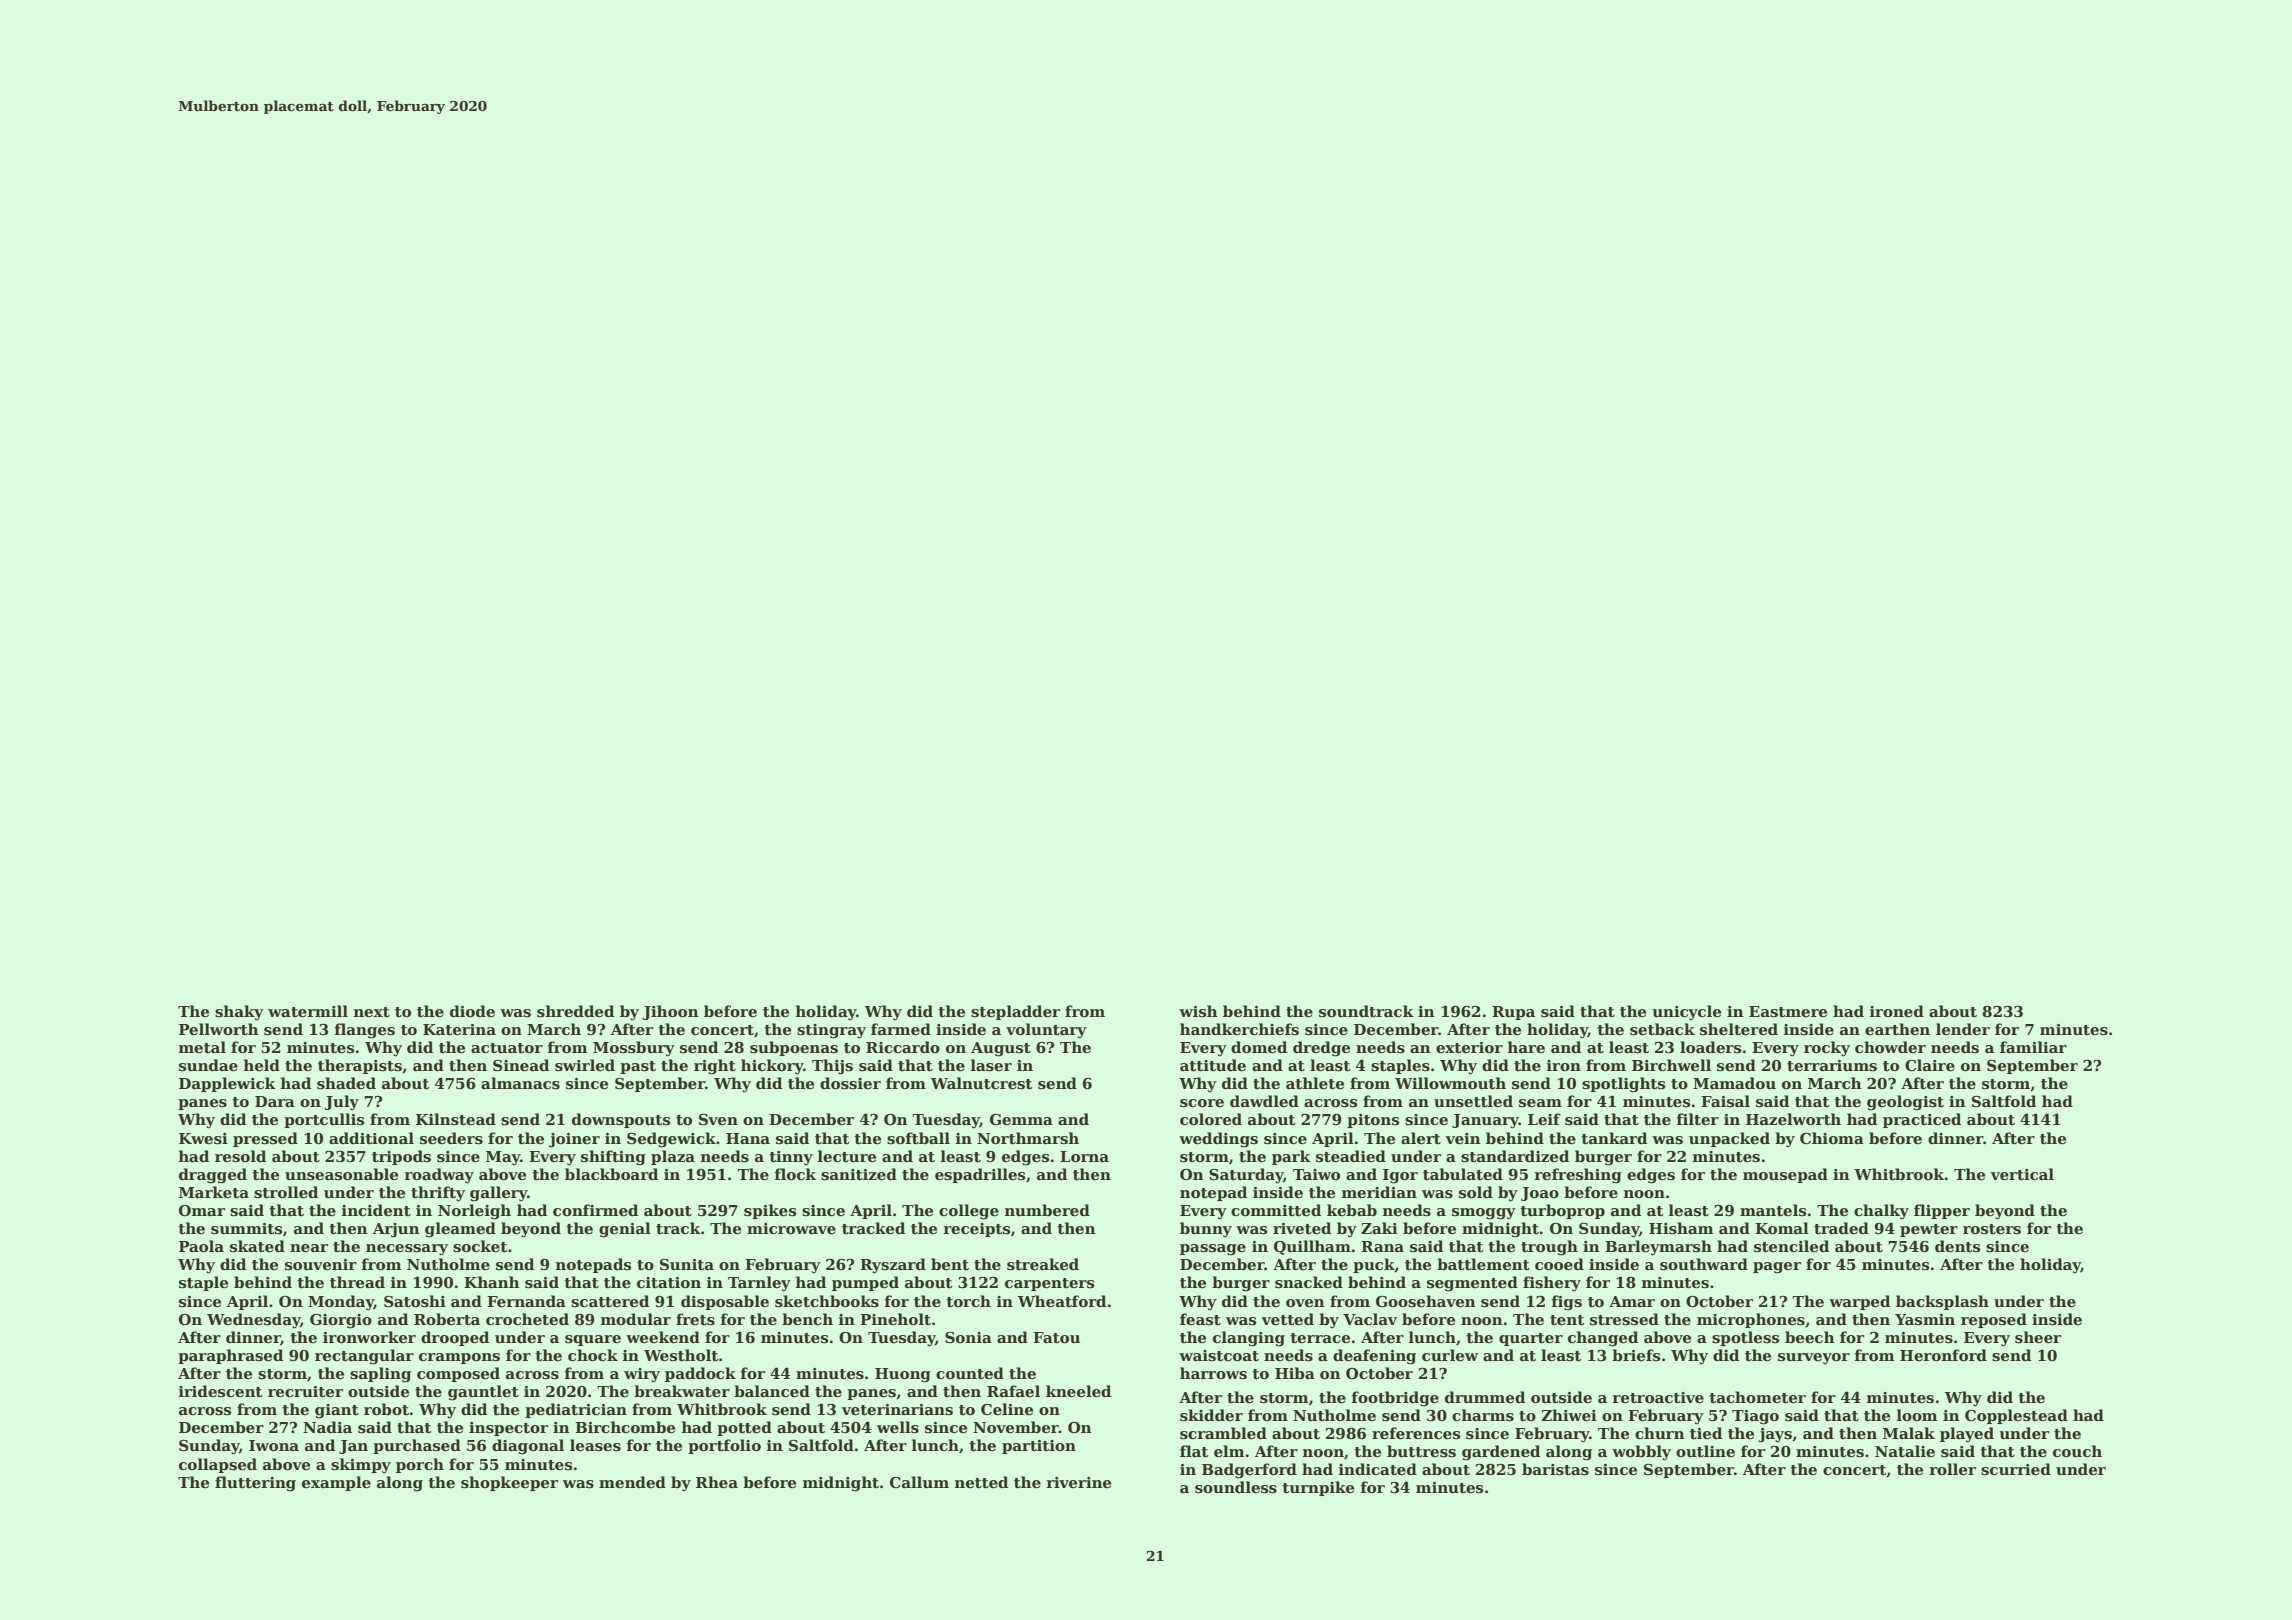  I want to click on voluntary, so click(1046, 1031).
